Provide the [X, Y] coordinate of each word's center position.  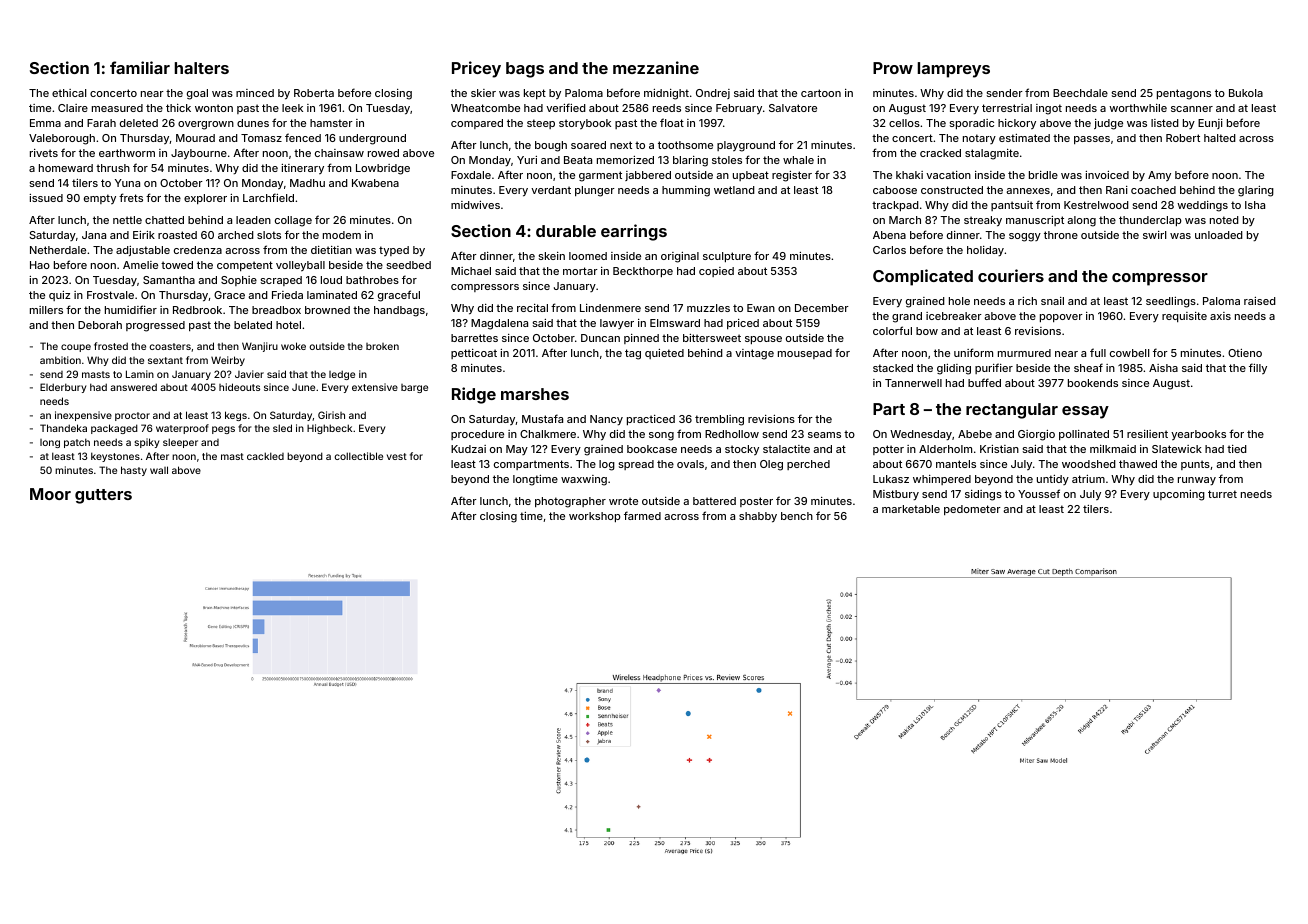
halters [202, 68]
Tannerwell [913, 383]
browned [327, 310]
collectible [358, 456]
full [1098, 352]
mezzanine [656, 67]
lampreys [954, 70]
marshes [535, 394]
